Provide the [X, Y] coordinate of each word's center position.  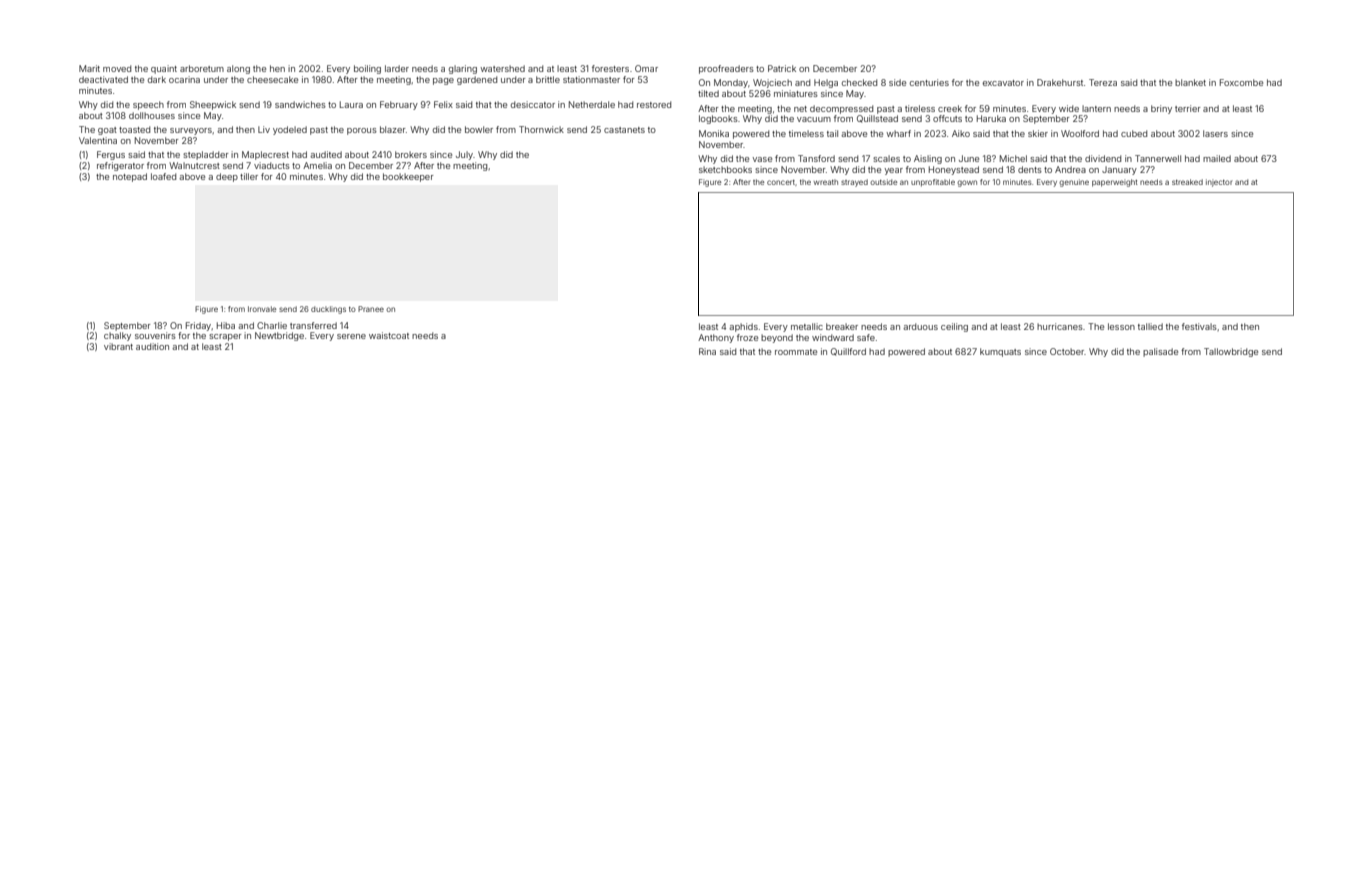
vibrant [118, 346]
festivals [1199, 326]
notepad [130, 177]
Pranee [371, 309]
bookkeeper [408, 177]
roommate [796, 352]
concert [781, 182]
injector [1219, 183]
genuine [1074, 183]
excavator [1003, 83]
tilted [708, 93]
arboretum [202, 68]
